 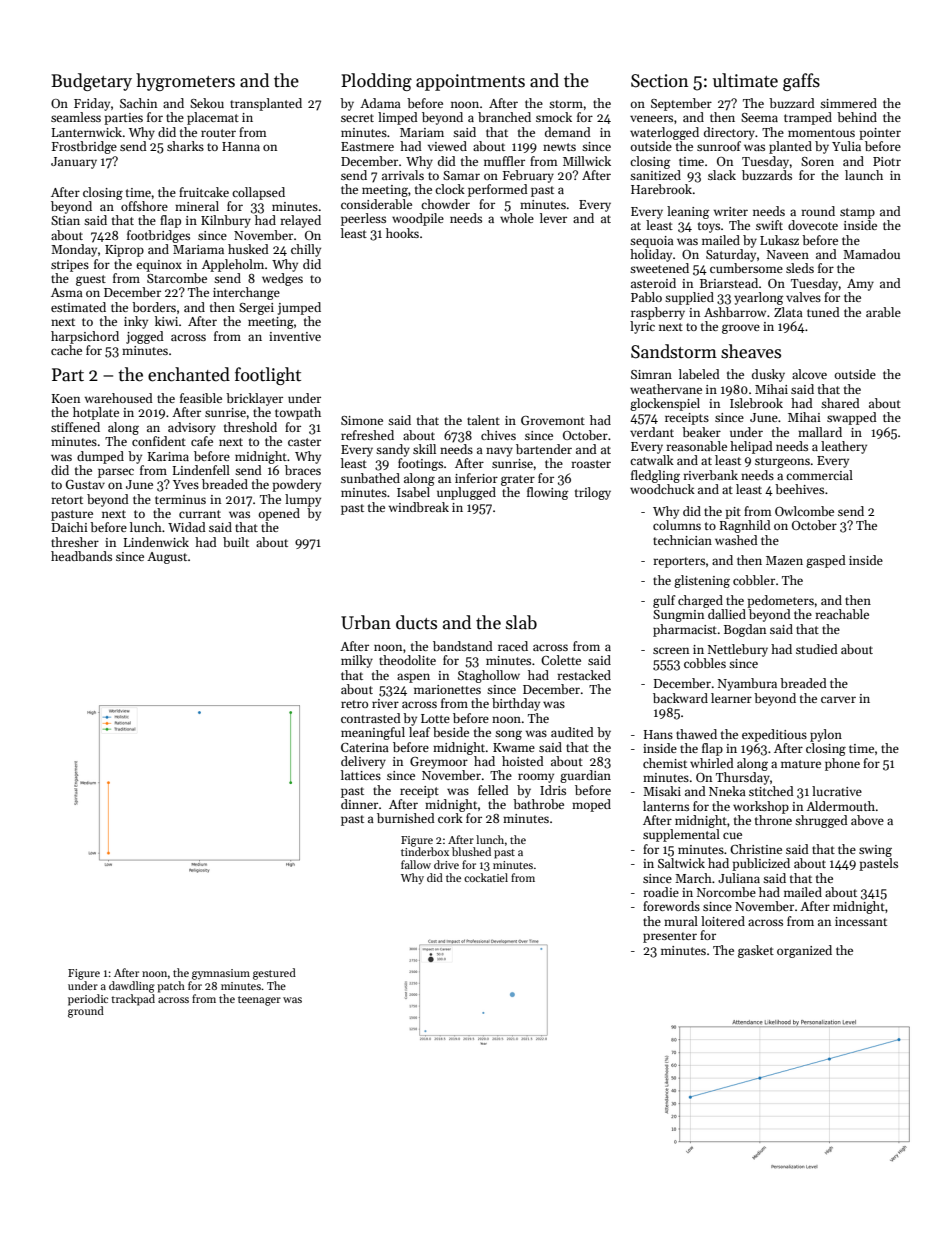 What do you see at coordinates (65, 220) in the page?
I see `Stian` at bounding box center [65, 220].
